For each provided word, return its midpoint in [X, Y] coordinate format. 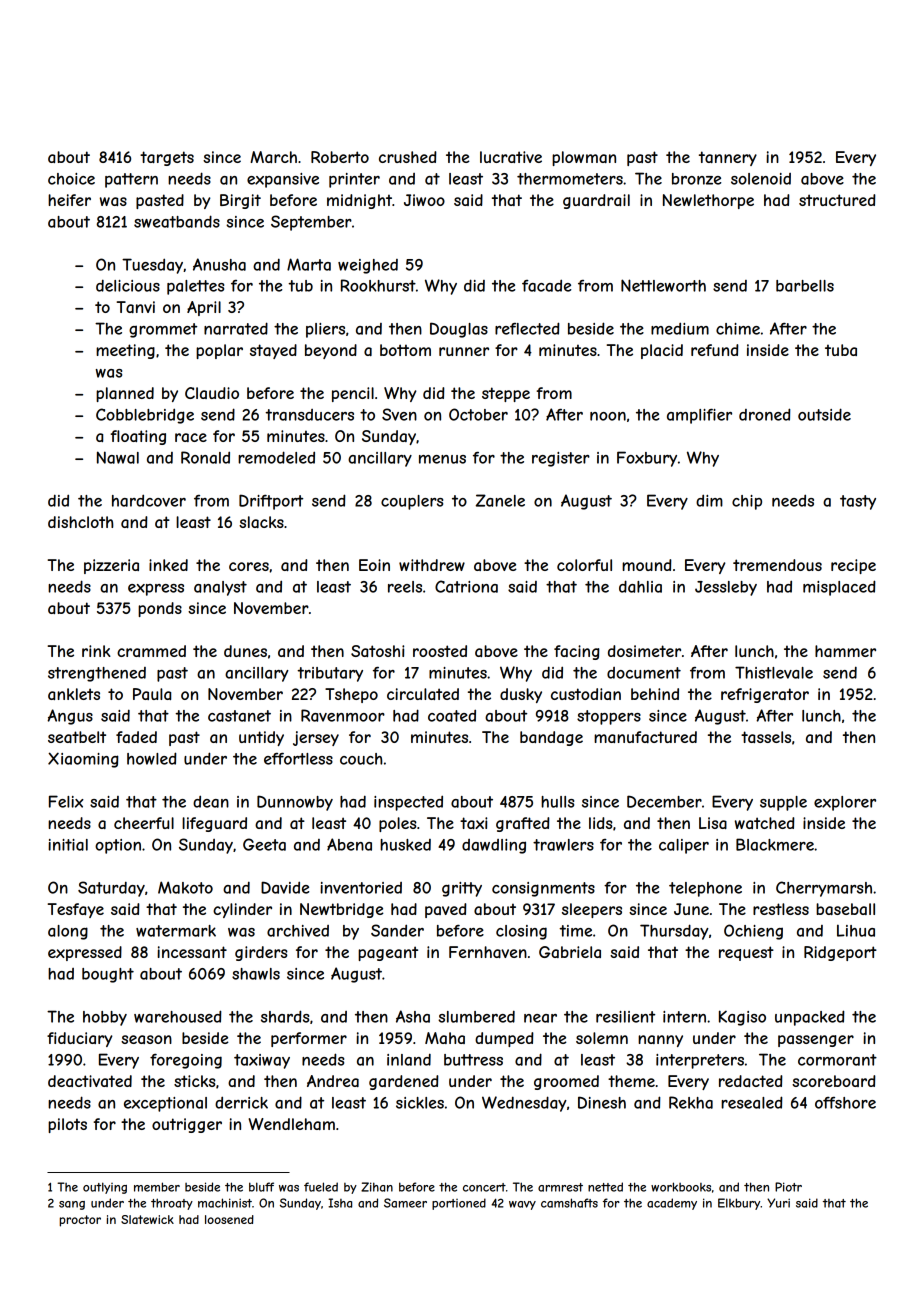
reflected [527, 328]
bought [108, 975]
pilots [67, 1125]
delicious [128, 285]
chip [747, 502]
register [561, 459]
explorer [845, 803]
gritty [462, 889]
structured [837, 200]
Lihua [856, 930]
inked [168, 565]
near [540, 1018]
